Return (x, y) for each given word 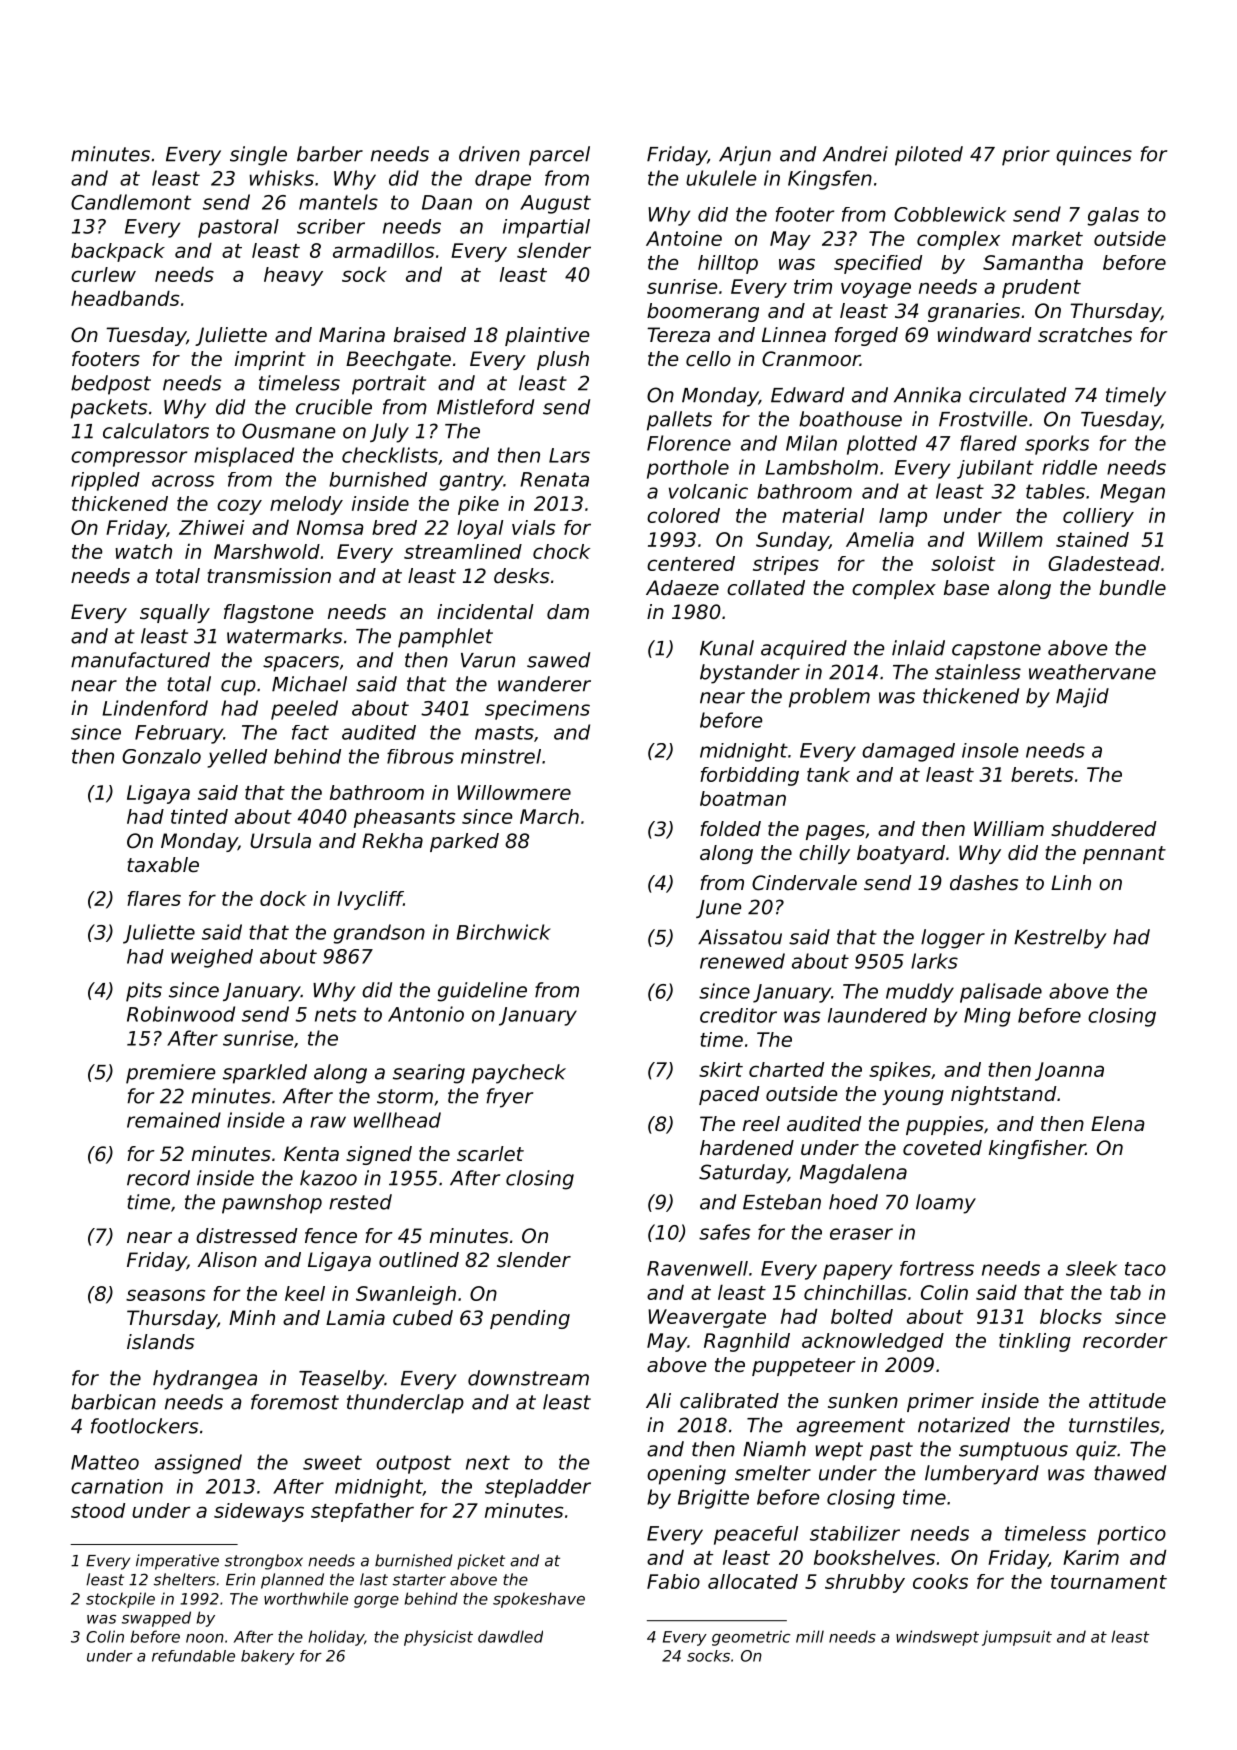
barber (330, 154)
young (913, 1097)
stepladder (538, 1488)
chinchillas (855, 1292)
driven (489, 154)
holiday (336, 1638)
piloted (929, 156)
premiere (170, 1074)
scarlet (490, 1154)
